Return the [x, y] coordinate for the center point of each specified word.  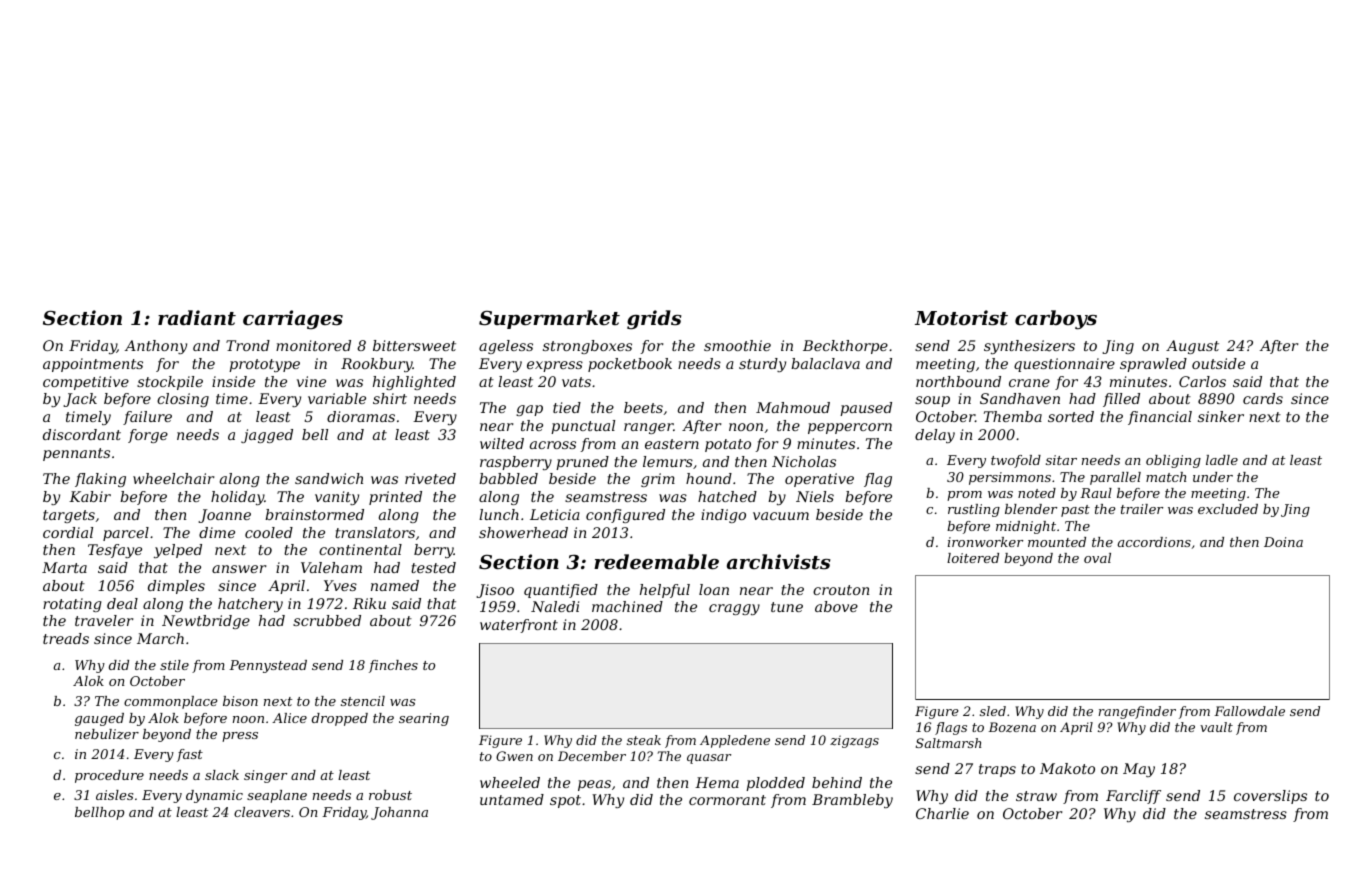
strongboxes [587, 347]
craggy [734, 609]
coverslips [1270, 797]
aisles [114, 795]
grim [658, 480]
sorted [1071, 416]
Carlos [1202, 381]
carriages [293, 319]
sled [993, 711]
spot [565, 801]
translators [375, 532]
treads [66, 638]
